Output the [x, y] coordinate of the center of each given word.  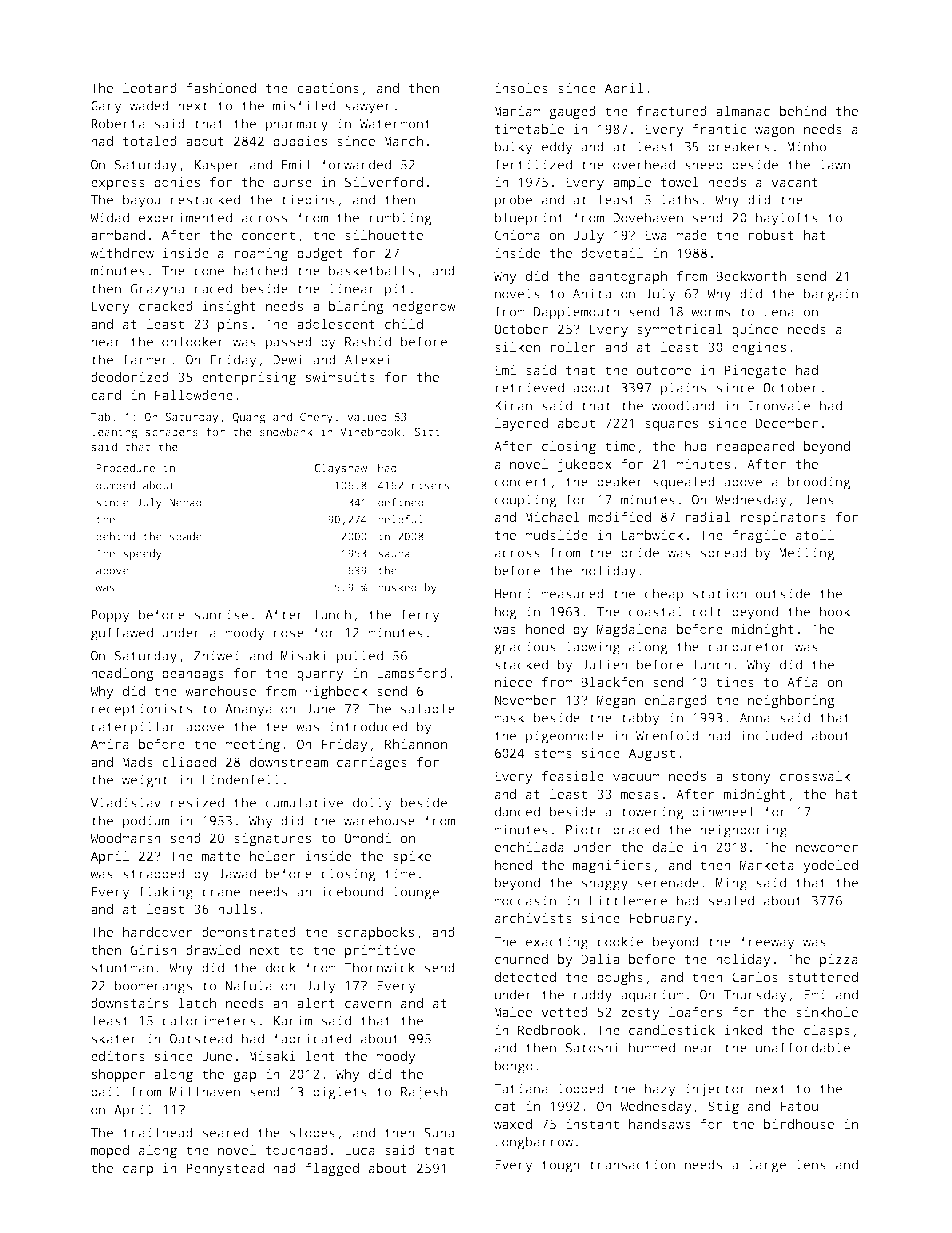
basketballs [371, 270]
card [106, 395]
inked [743, 1030]
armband [118, 235]
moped [110, 1151]
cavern [368, 1004]
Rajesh [424, 1093]
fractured [672, 111]
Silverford [384, 182]
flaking [166, 893]
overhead [644, 164]
